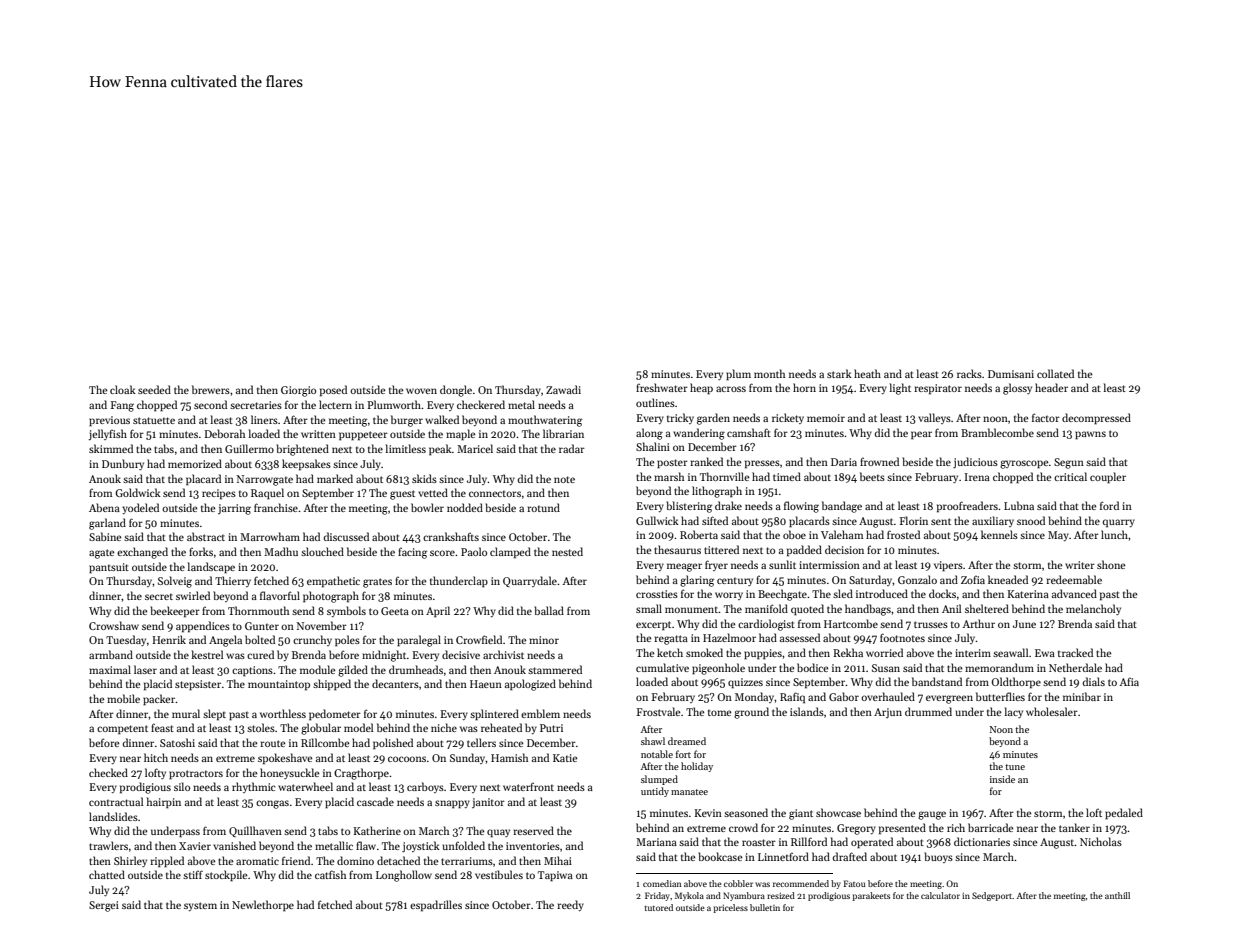 Image resolution: width=1233 pixels, height=952 pixels. I want to click on poles, so click(347, 641).
